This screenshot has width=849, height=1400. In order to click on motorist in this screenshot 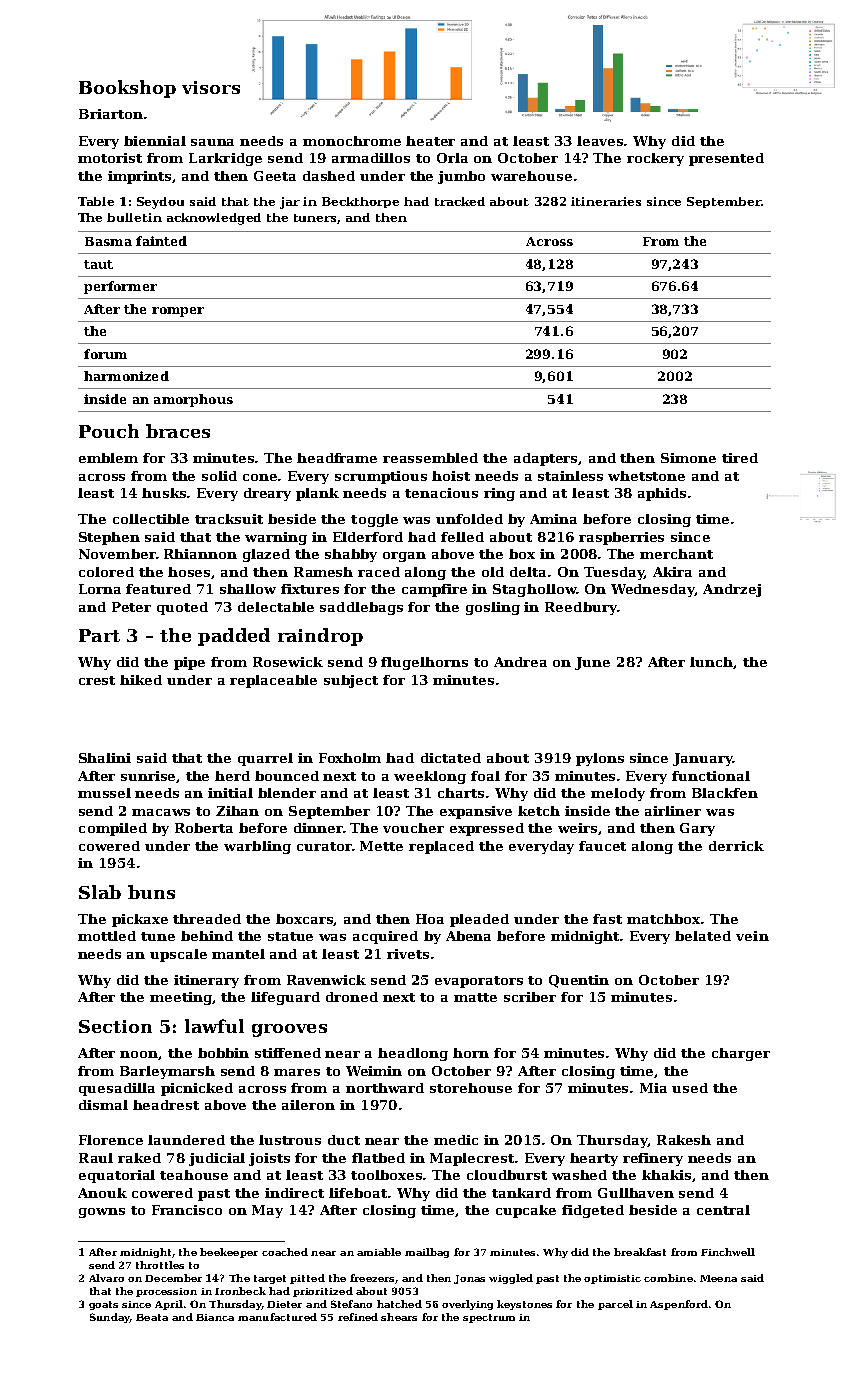, I will do `click(110, 158)`.
